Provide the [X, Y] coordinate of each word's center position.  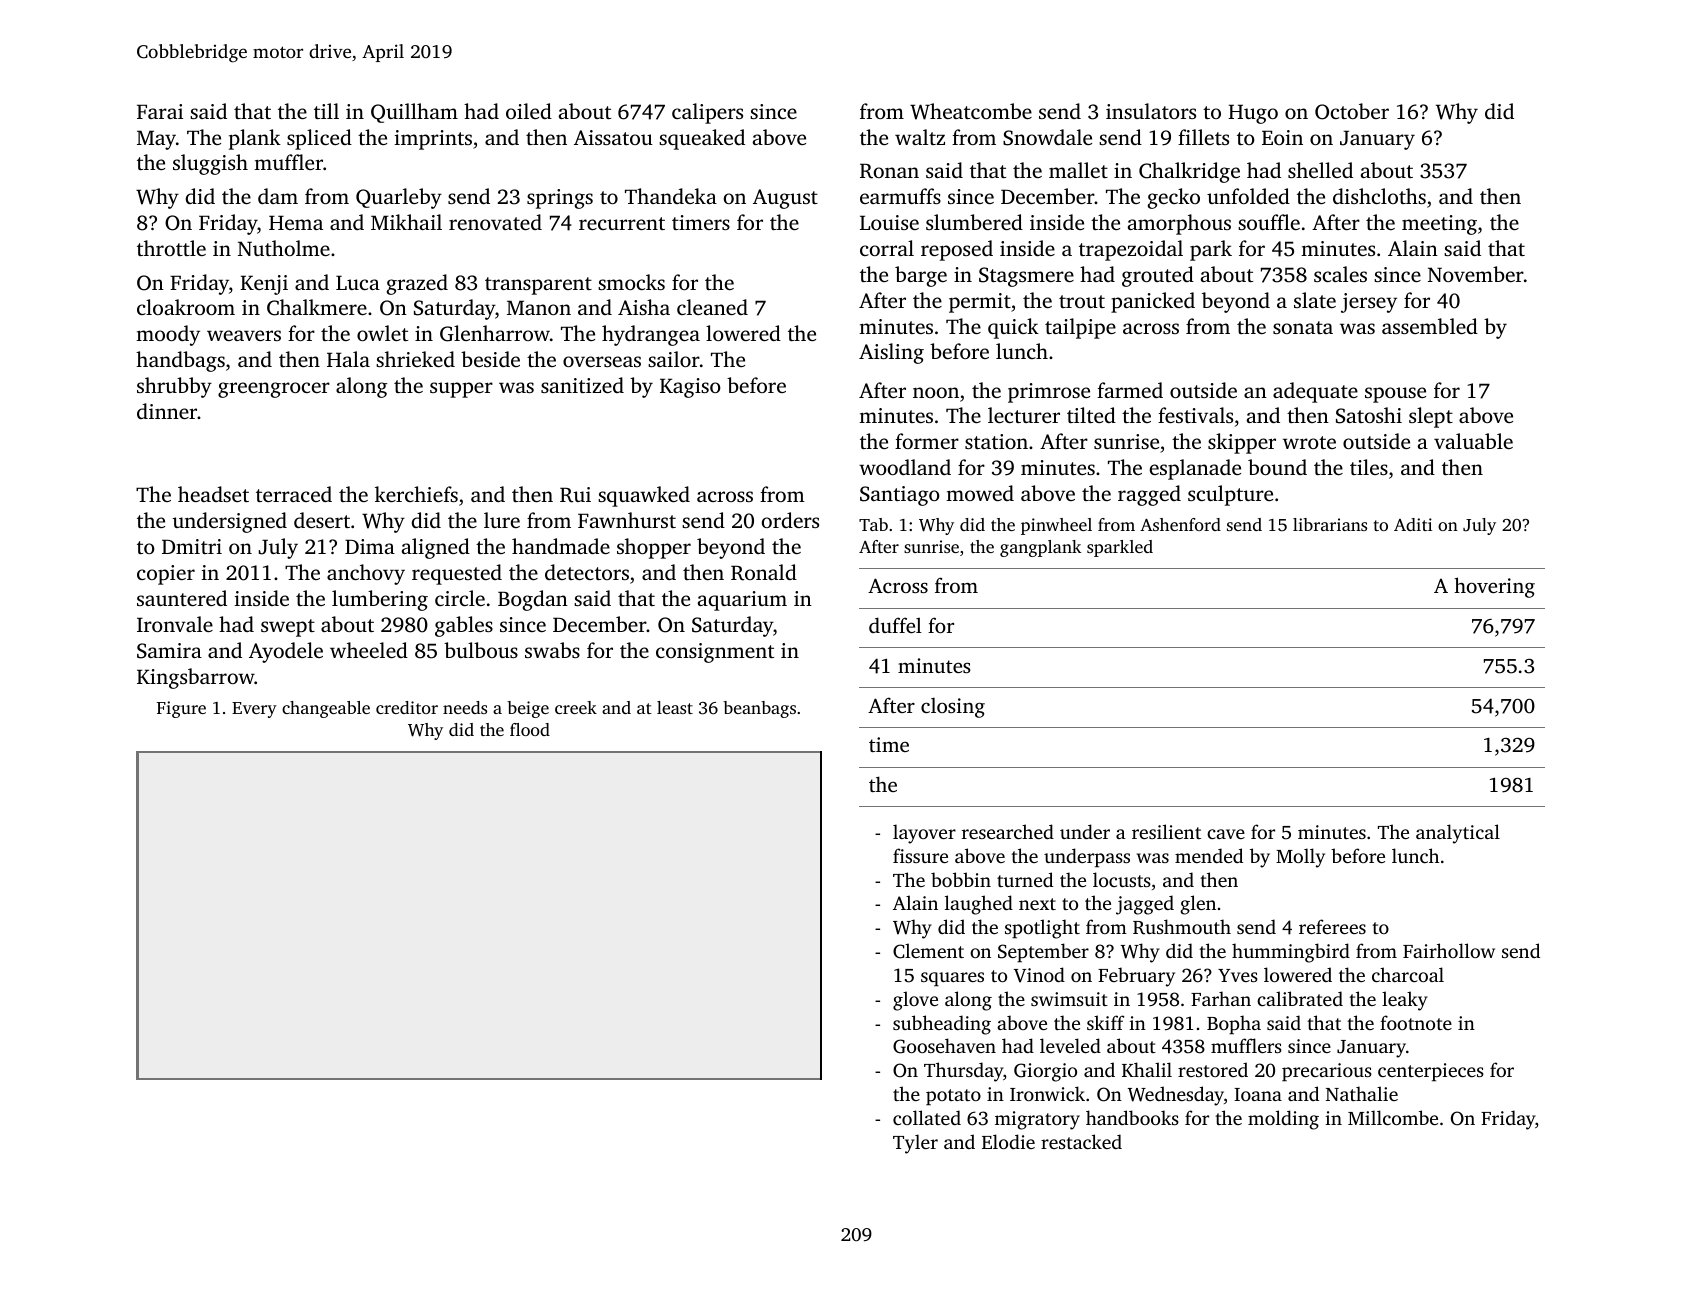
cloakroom [186, 307]
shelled [1320, 170]
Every [254, 710]
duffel [895, 625]
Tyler [915, 1144]
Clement [928, 951]
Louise [889, 222]
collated [927, 1117]
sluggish [210, 164]
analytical [1458, 834]
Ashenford [1180, 524]
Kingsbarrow [196, 678]
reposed [957, 250]
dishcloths [1379, 196]
